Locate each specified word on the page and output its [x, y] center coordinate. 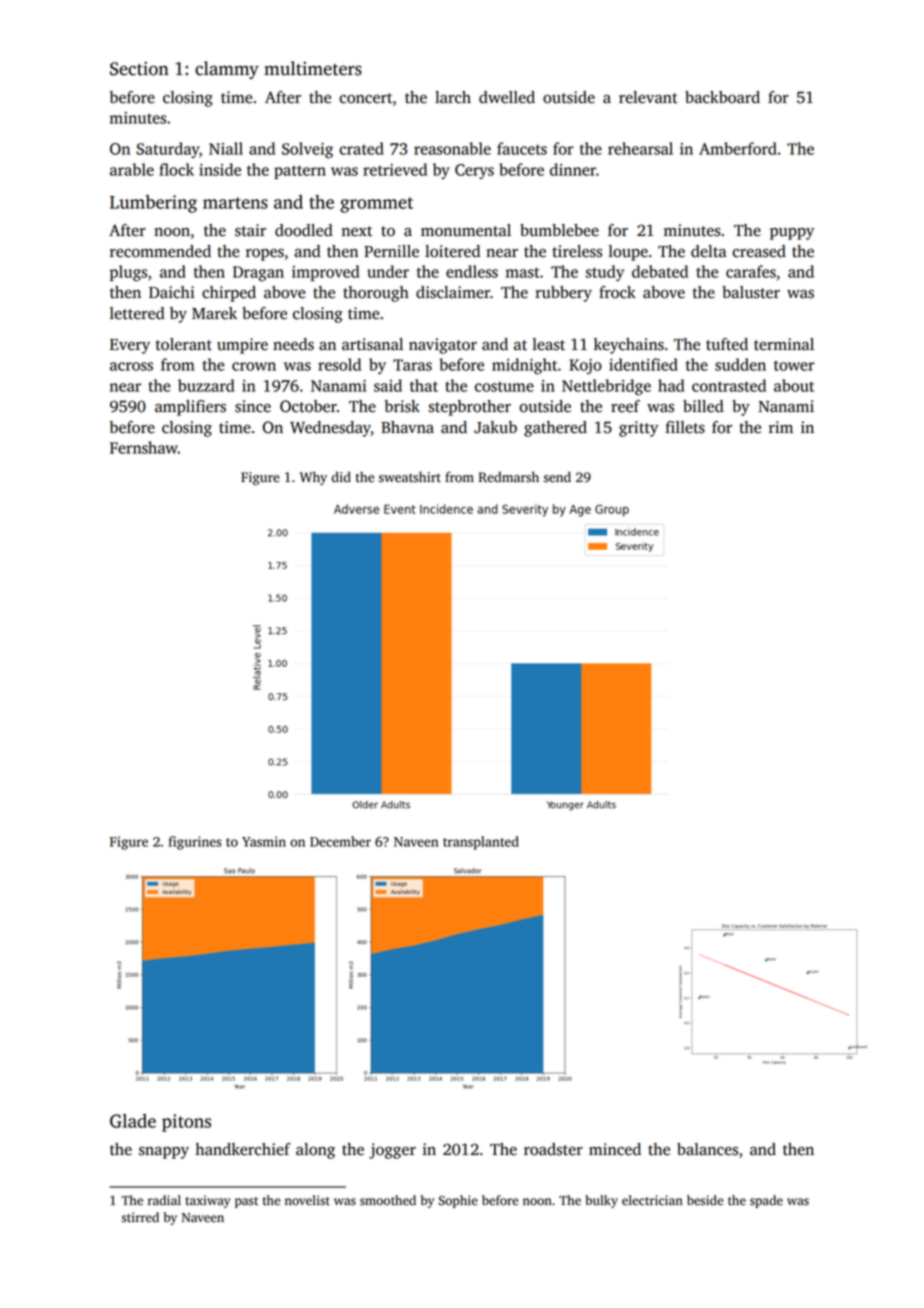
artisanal [372, 344]
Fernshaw [144, 447]
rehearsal [640, 148]
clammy [227, 70]
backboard [722, 97]
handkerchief [243, 1149]
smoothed [388, 1200]
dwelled [507, 97]
